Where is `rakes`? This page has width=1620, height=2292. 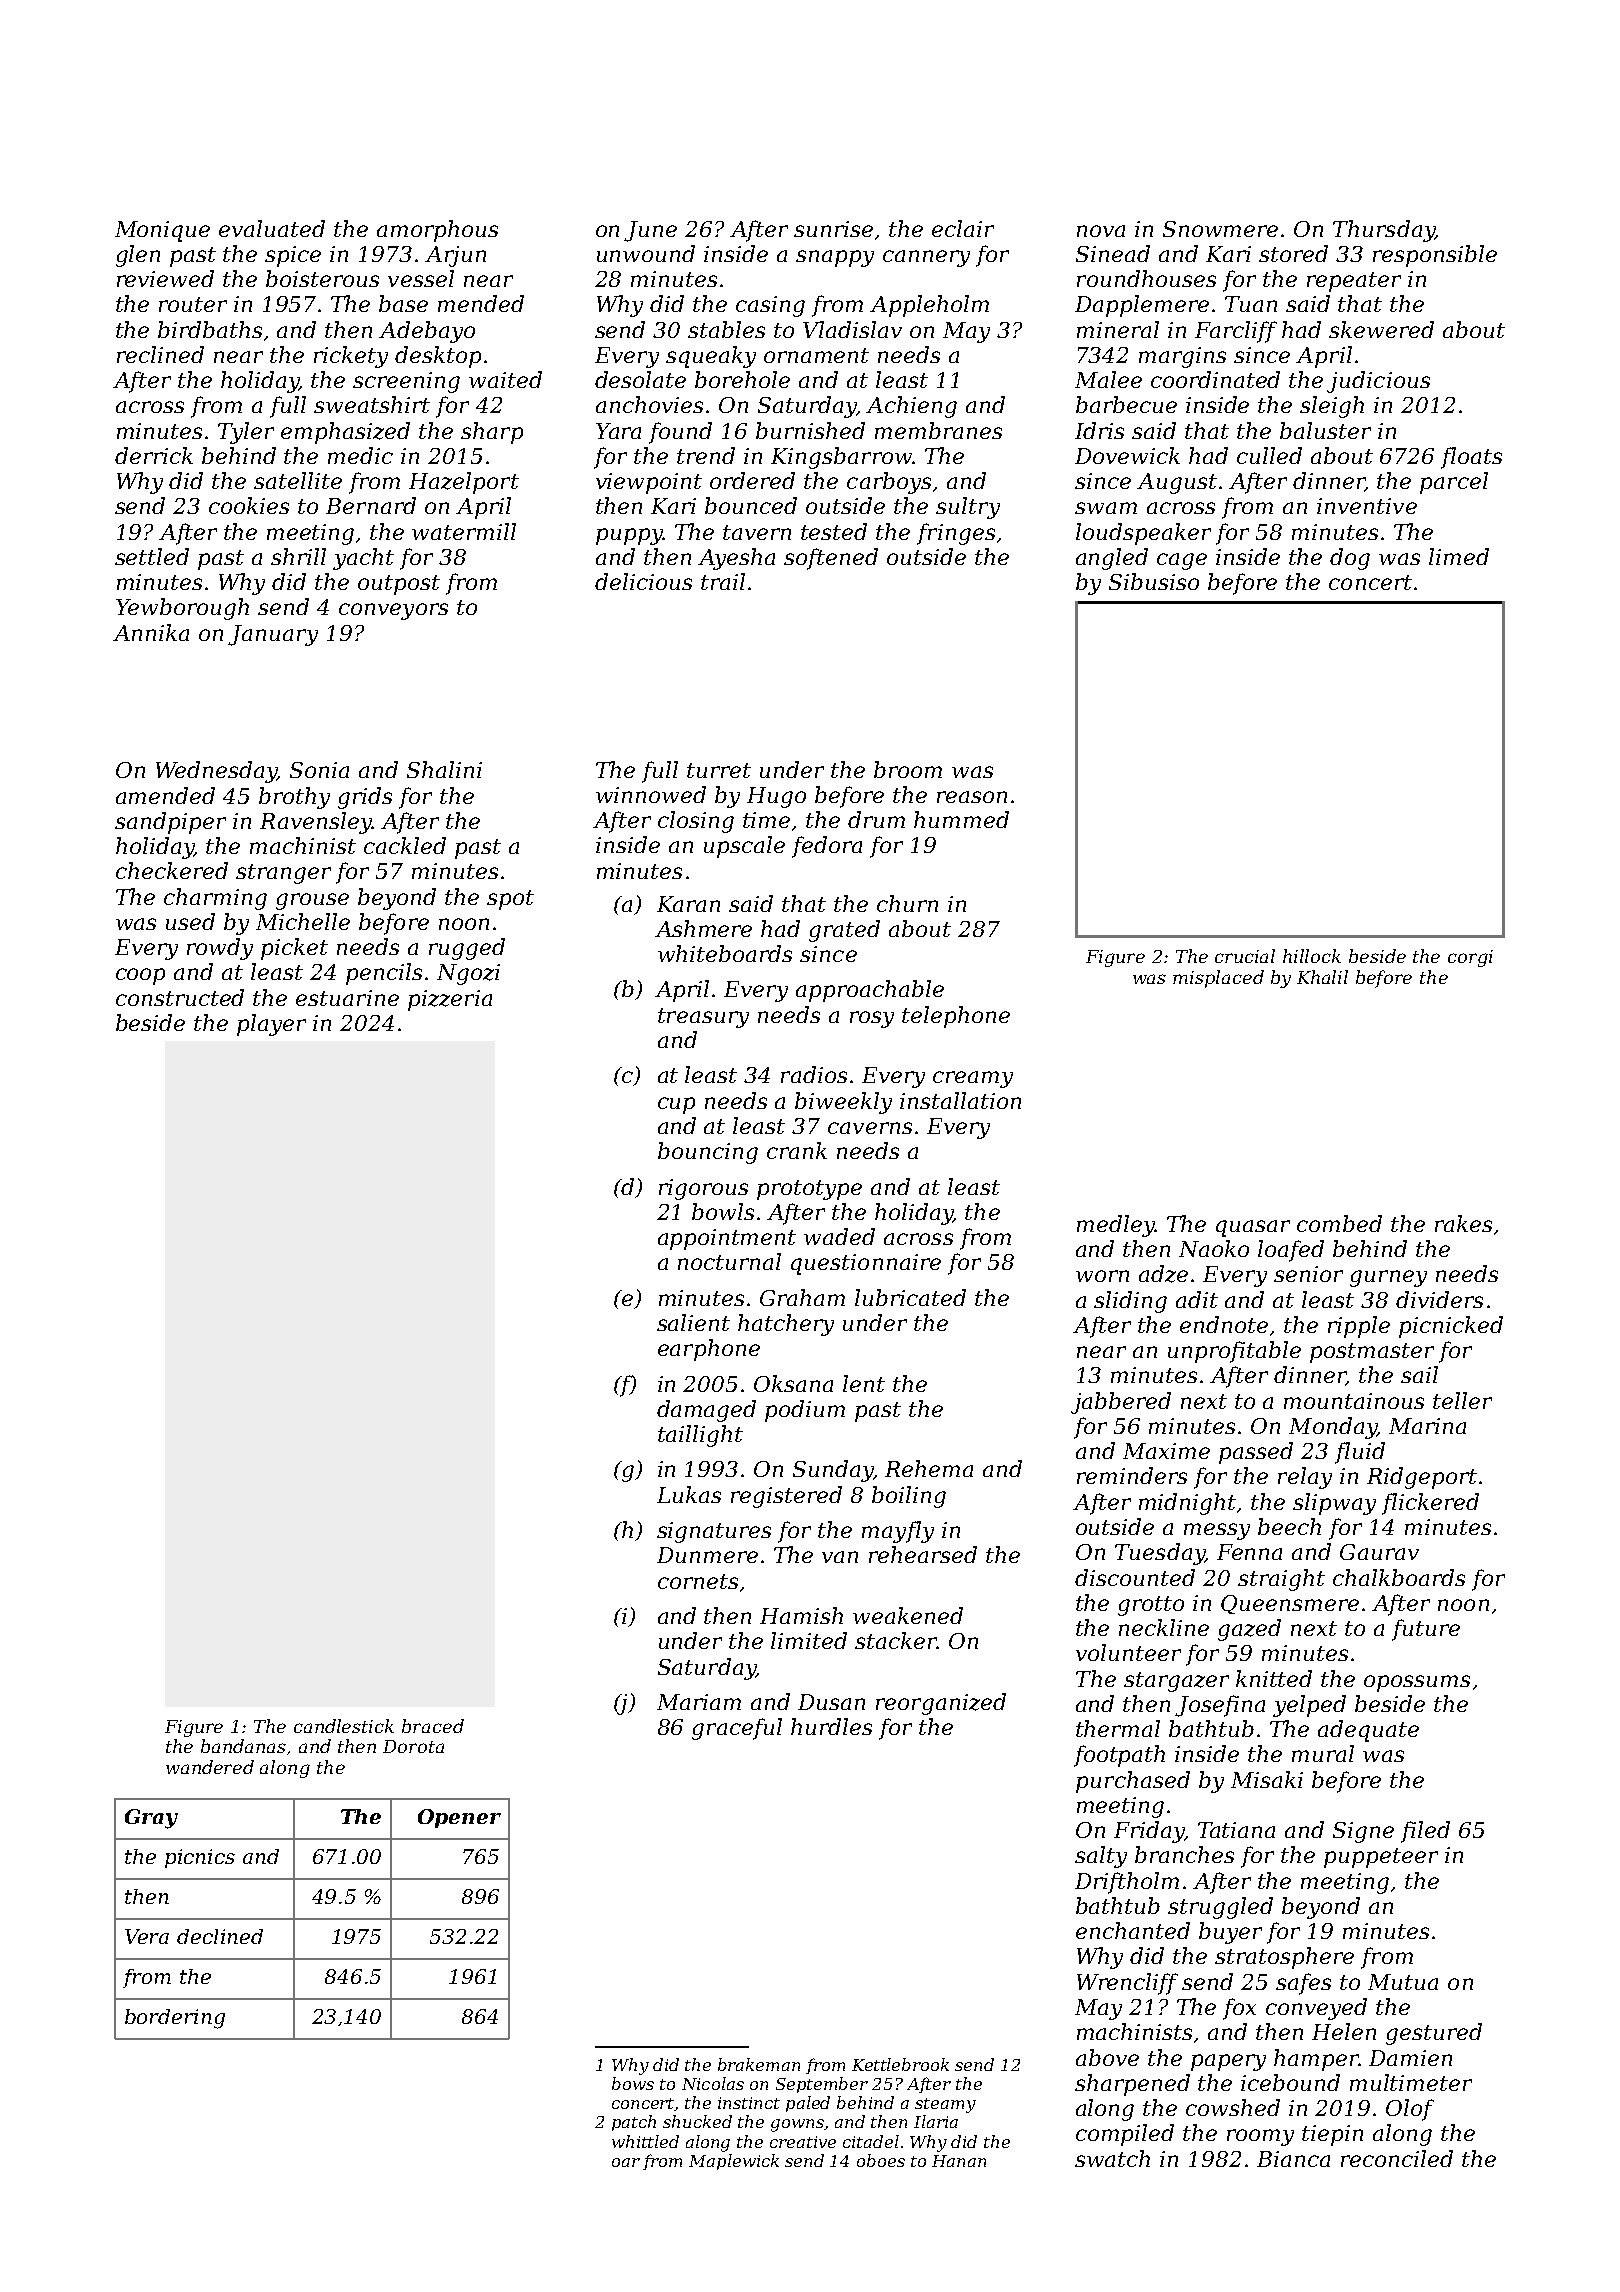
rakes is located at coordinates (1463, 1223).
